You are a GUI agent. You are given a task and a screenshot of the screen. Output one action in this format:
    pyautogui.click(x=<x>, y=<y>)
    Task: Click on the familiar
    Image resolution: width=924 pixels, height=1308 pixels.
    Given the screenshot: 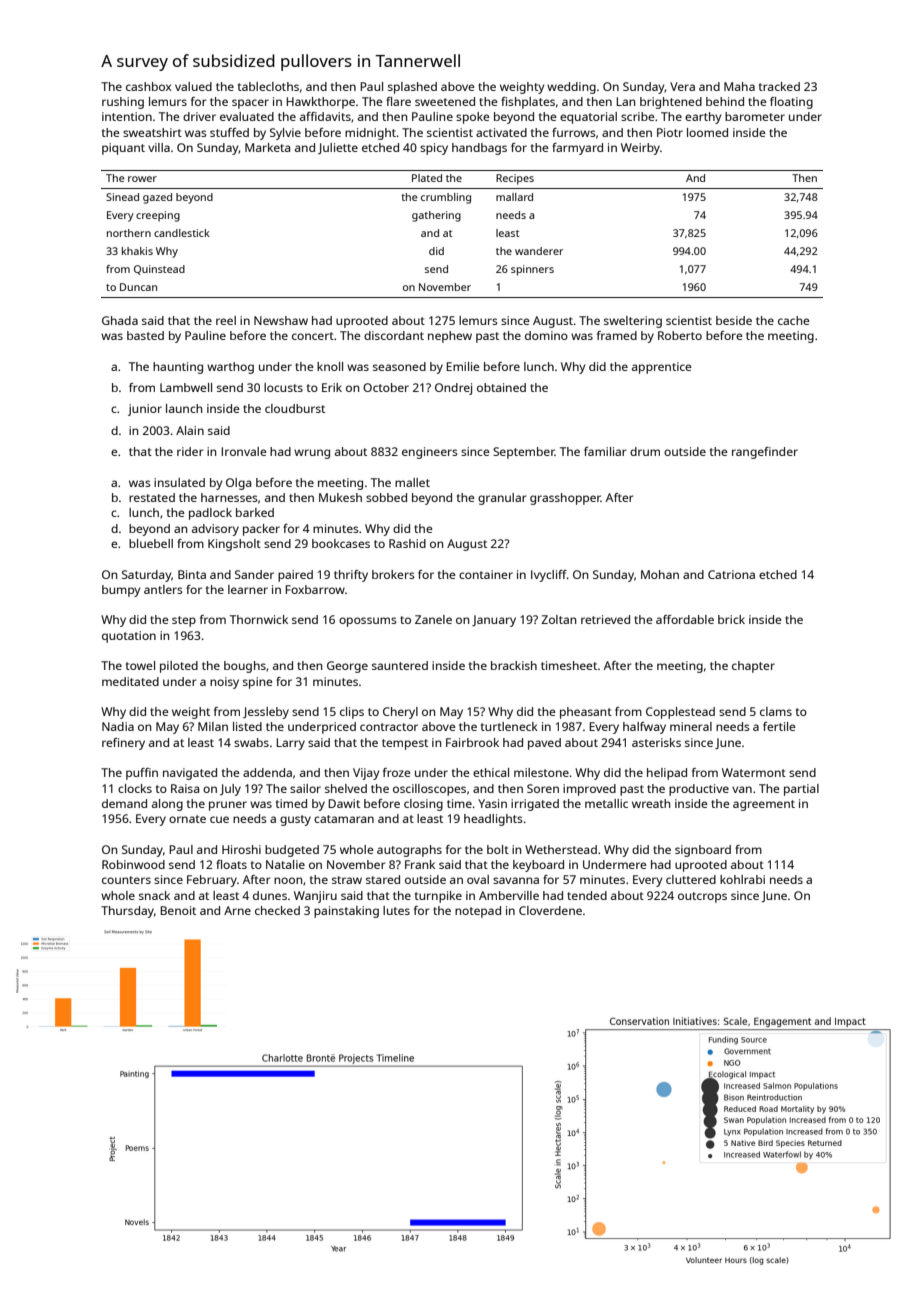 What is the action you would take?
    pyautogui.click(x=605, y=451)
